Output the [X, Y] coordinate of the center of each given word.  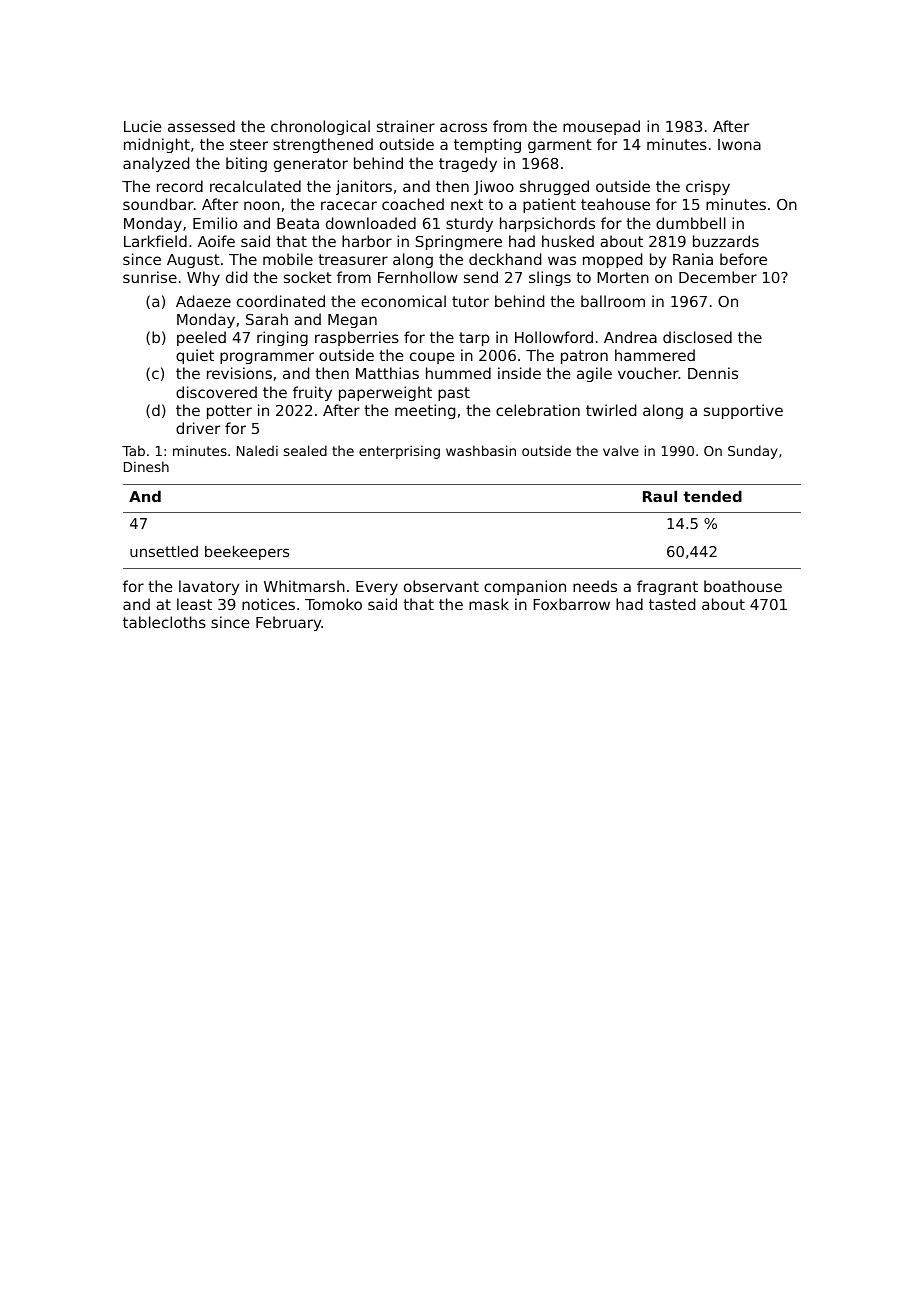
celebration [538, 410]
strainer [406, 126]
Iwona [739, 144]
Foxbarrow [571, 604]
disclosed [697, 337]
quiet [195, 356]
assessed [201, 126]
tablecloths [164, 622]
